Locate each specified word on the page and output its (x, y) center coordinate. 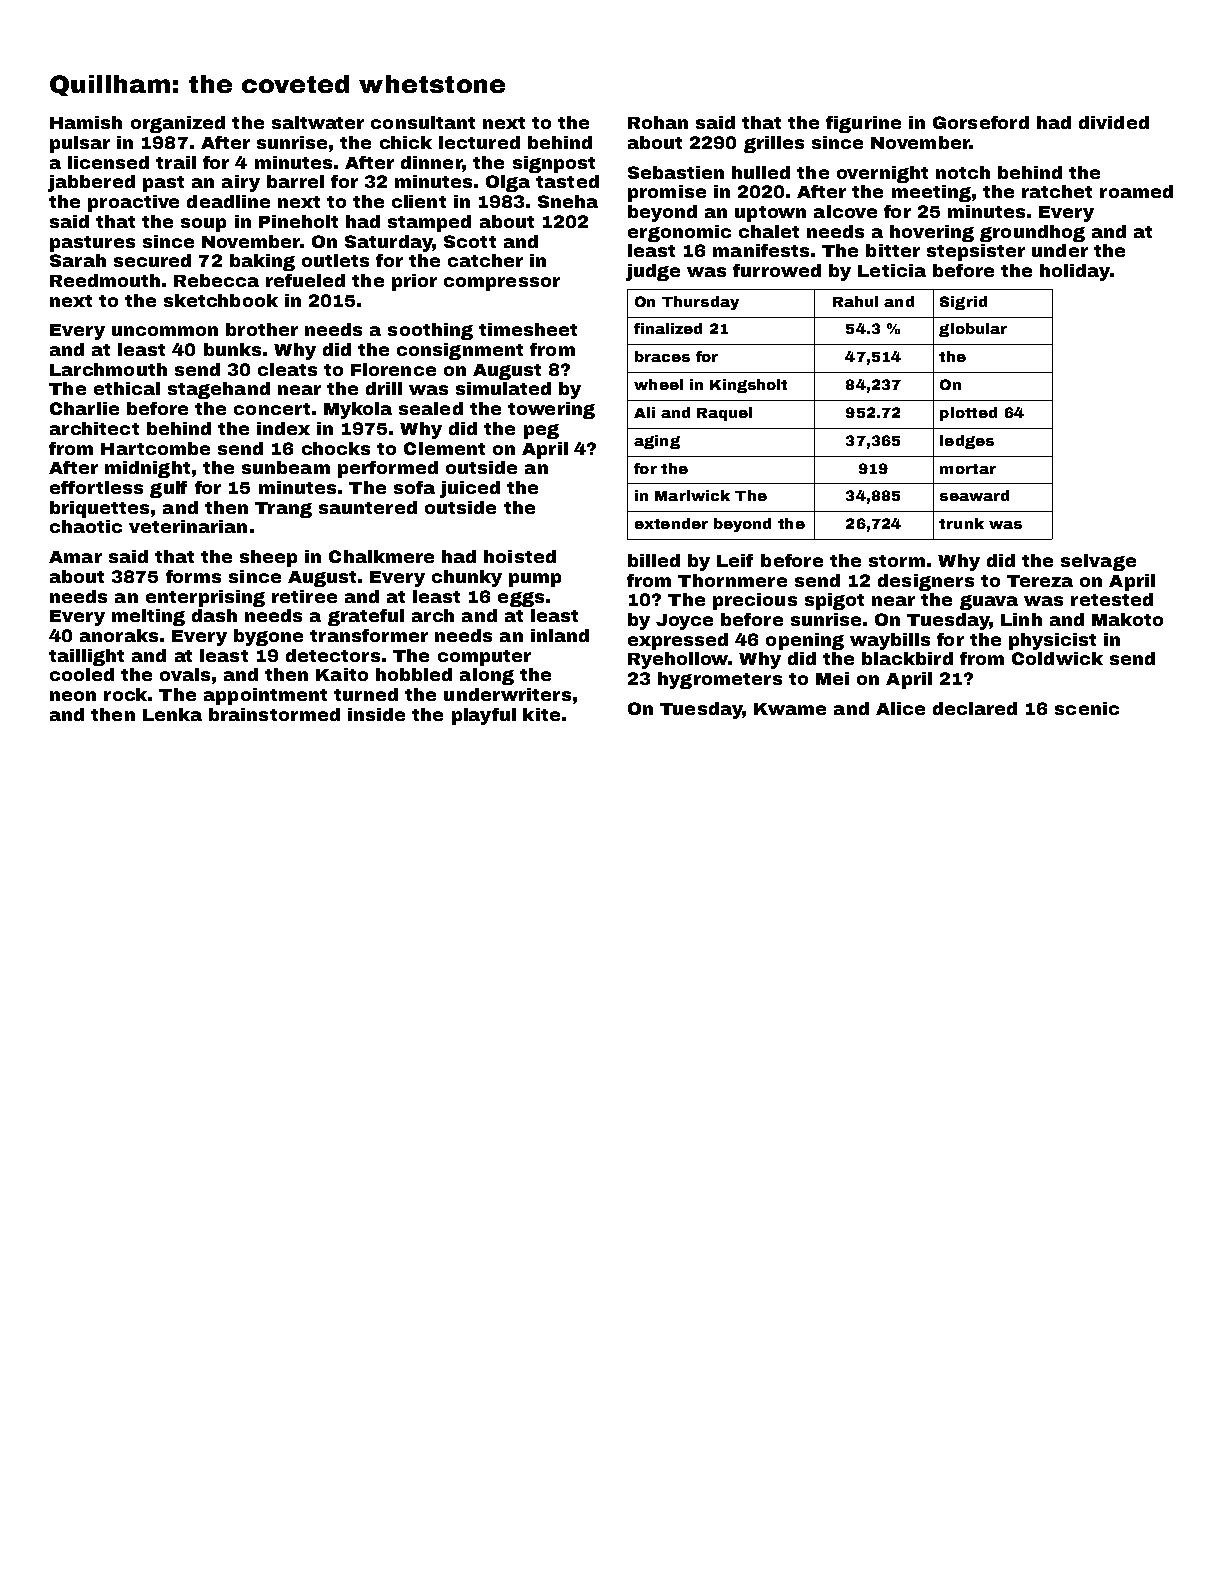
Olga (508, 183)
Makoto (1127, 619)
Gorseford (981, 122)
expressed (678, 641)
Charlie (84, 408)
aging (657, 442)
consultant (423, 122)
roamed (1136, 191)
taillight (86, 657)
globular (973, 330)
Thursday (700, 303)
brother (262, 329)
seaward (974, 495)
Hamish (86, 122)
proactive (133, 203)
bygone (268, 637)
